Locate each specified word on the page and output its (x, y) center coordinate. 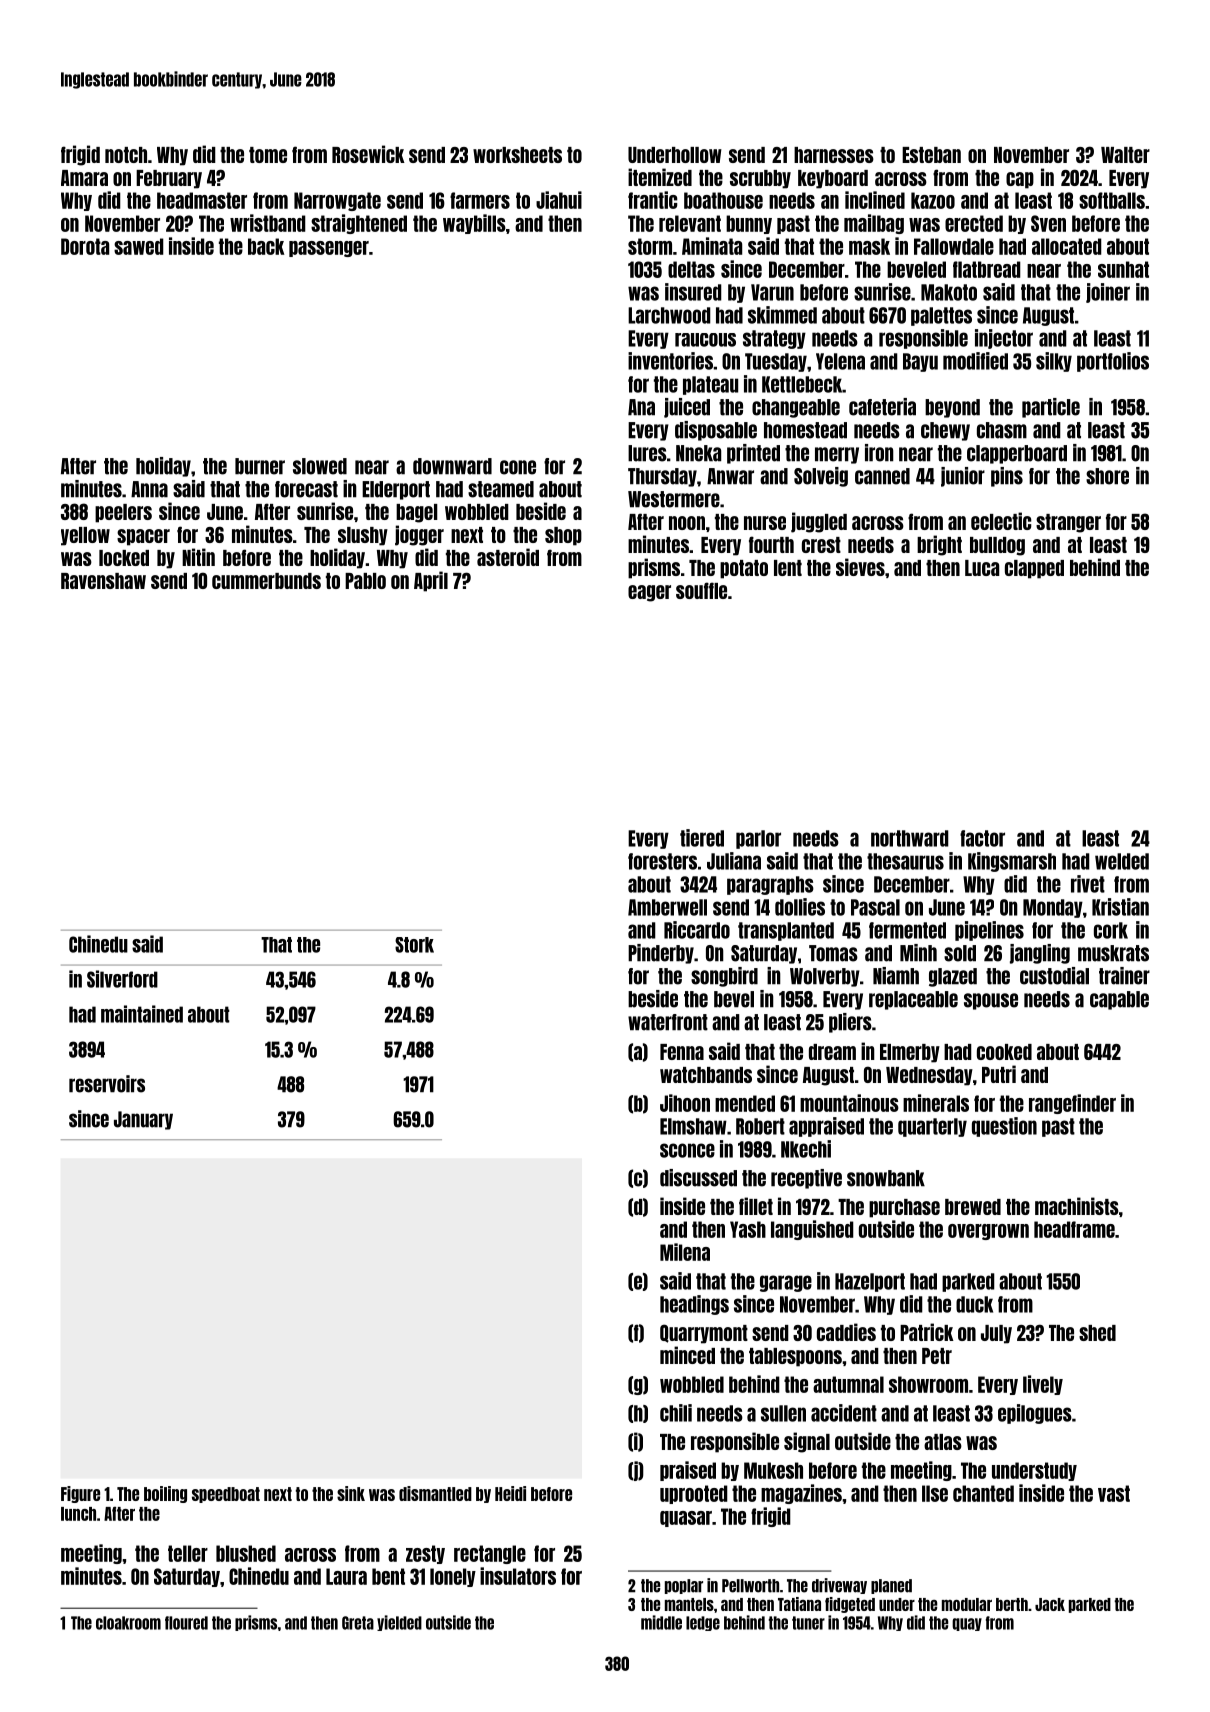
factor (982, 838)
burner (260, 466)
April (431, 581)
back (266, 246)
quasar (686, 1519)
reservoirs (107, 1084)
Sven (1048, 223)
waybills (474, 224)
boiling (165, 1494)
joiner (1108, 293)
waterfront (668, 1022)
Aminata (712, 246)
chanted (983, 1493)
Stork (414, 945)
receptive (806, 1179)
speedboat (226, 1495)
